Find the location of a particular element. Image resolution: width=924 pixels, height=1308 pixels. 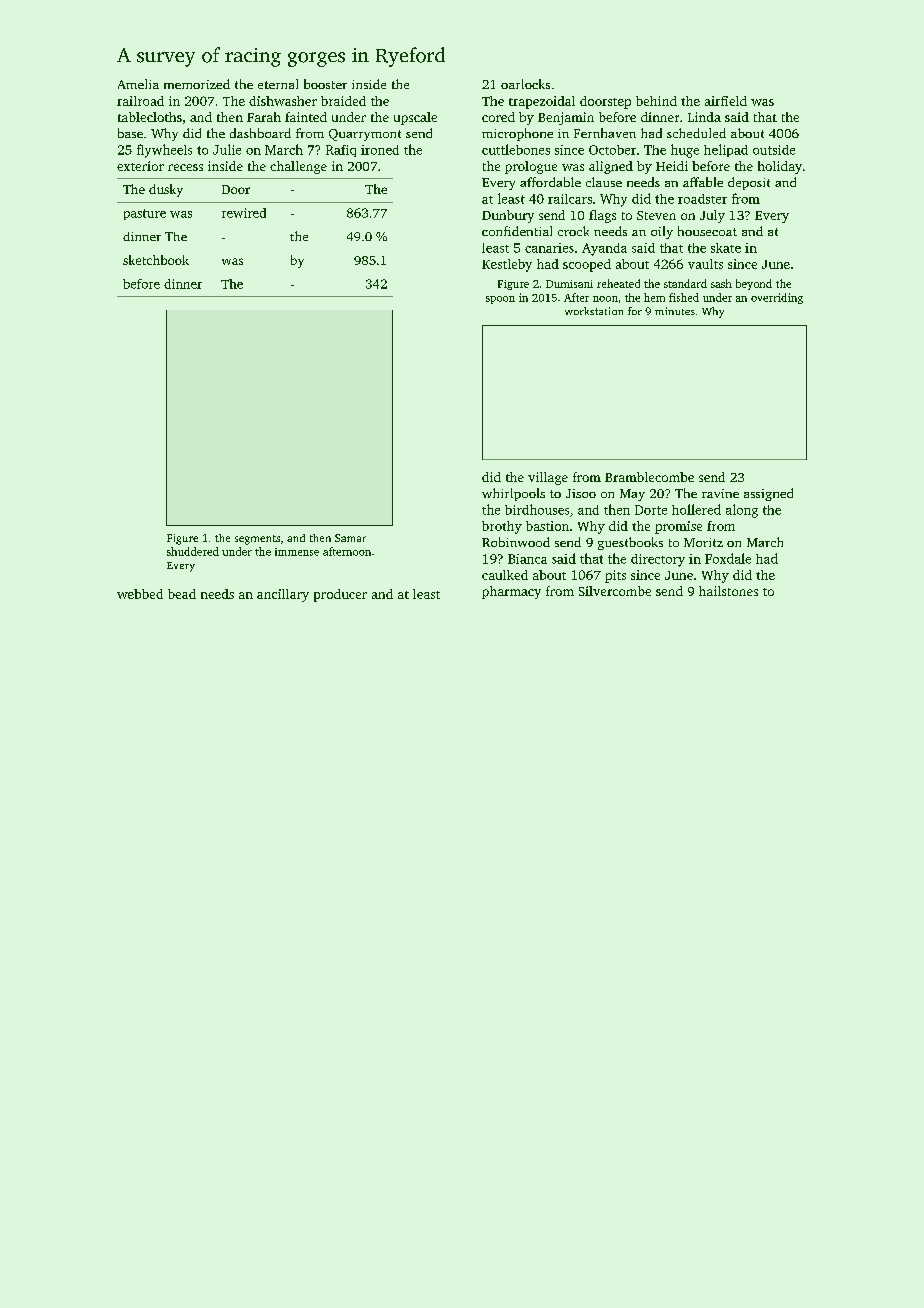

oarlocks is located at coordinates (525, 84).
